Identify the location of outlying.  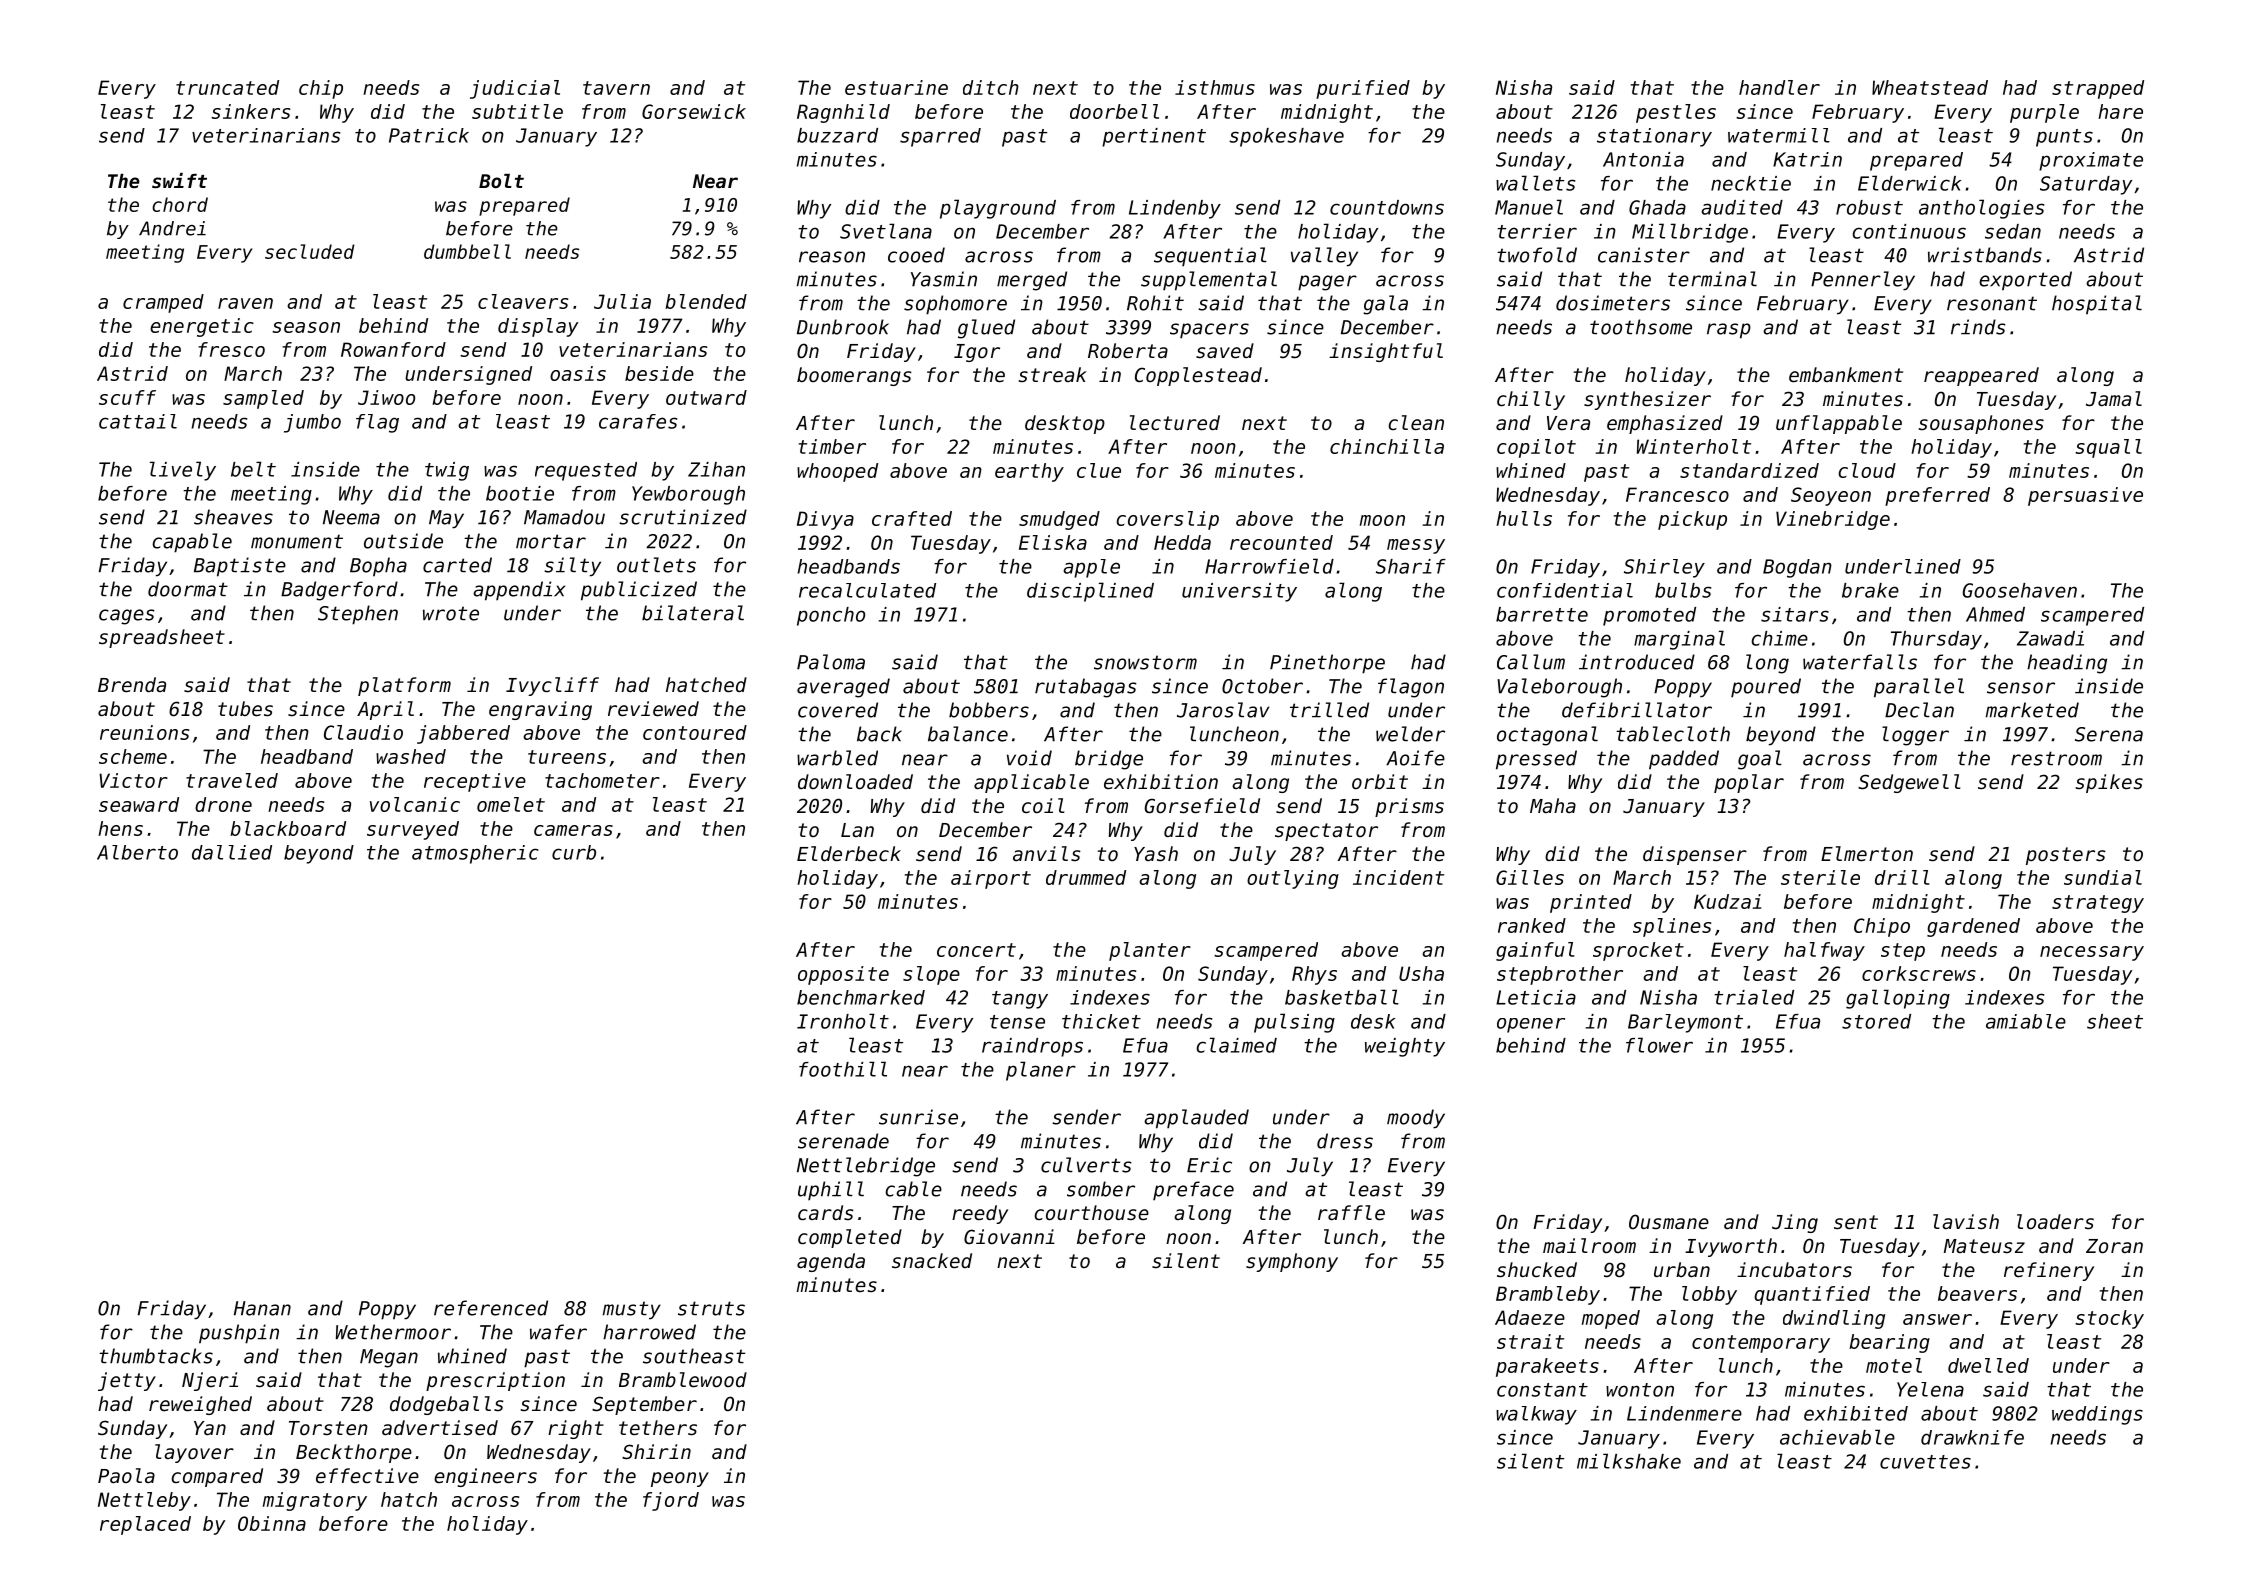
(1293, 879).
